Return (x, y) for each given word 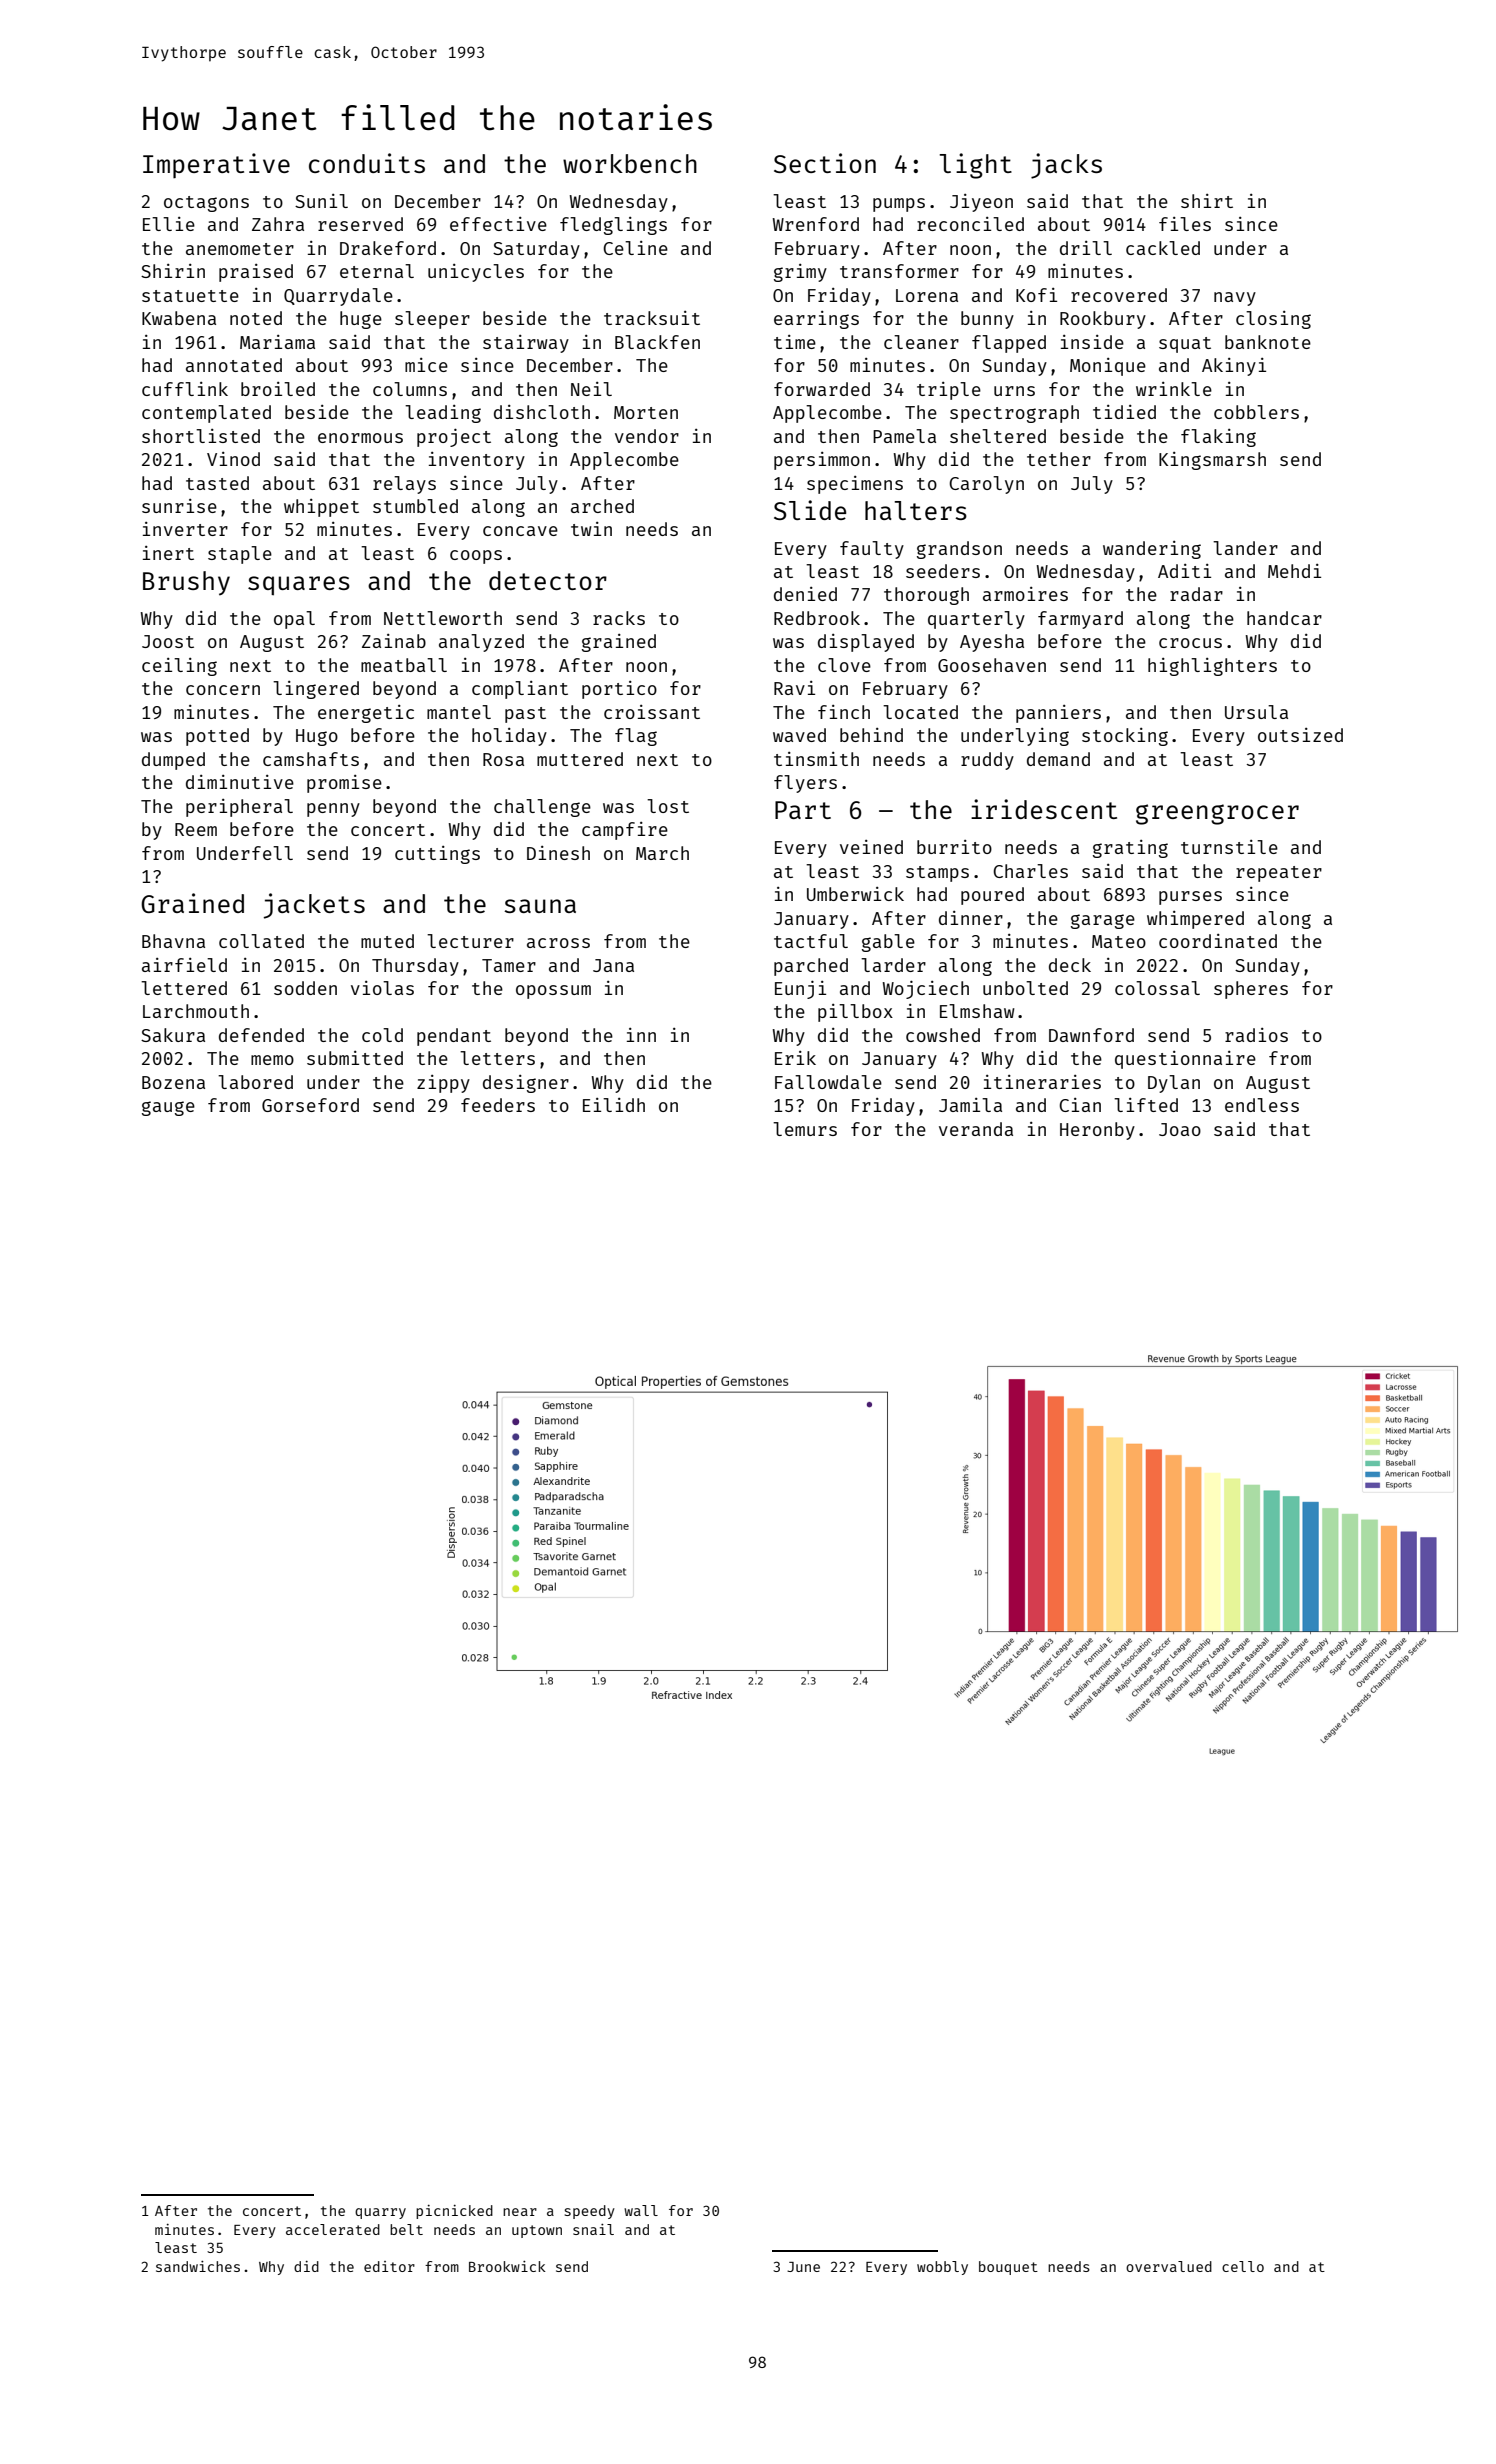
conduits (367, 163)
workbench (630, 163)
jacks (1066, 166)
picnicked (454, 2212)
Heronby (1097, 1131)
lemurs (805, 1129)
